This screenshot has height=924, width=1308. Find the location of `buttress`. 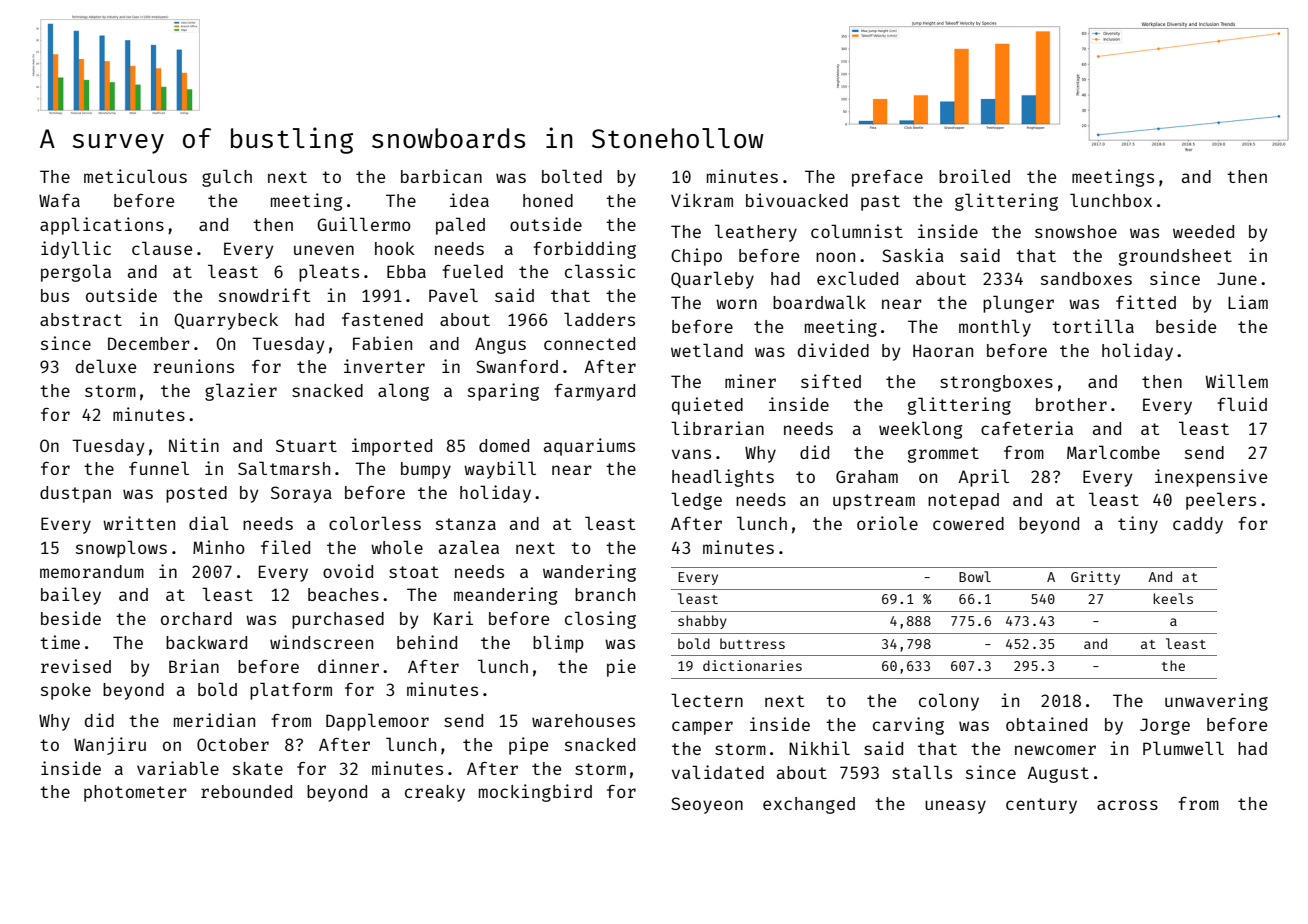

buttress is located at coordinates (752, 643).
